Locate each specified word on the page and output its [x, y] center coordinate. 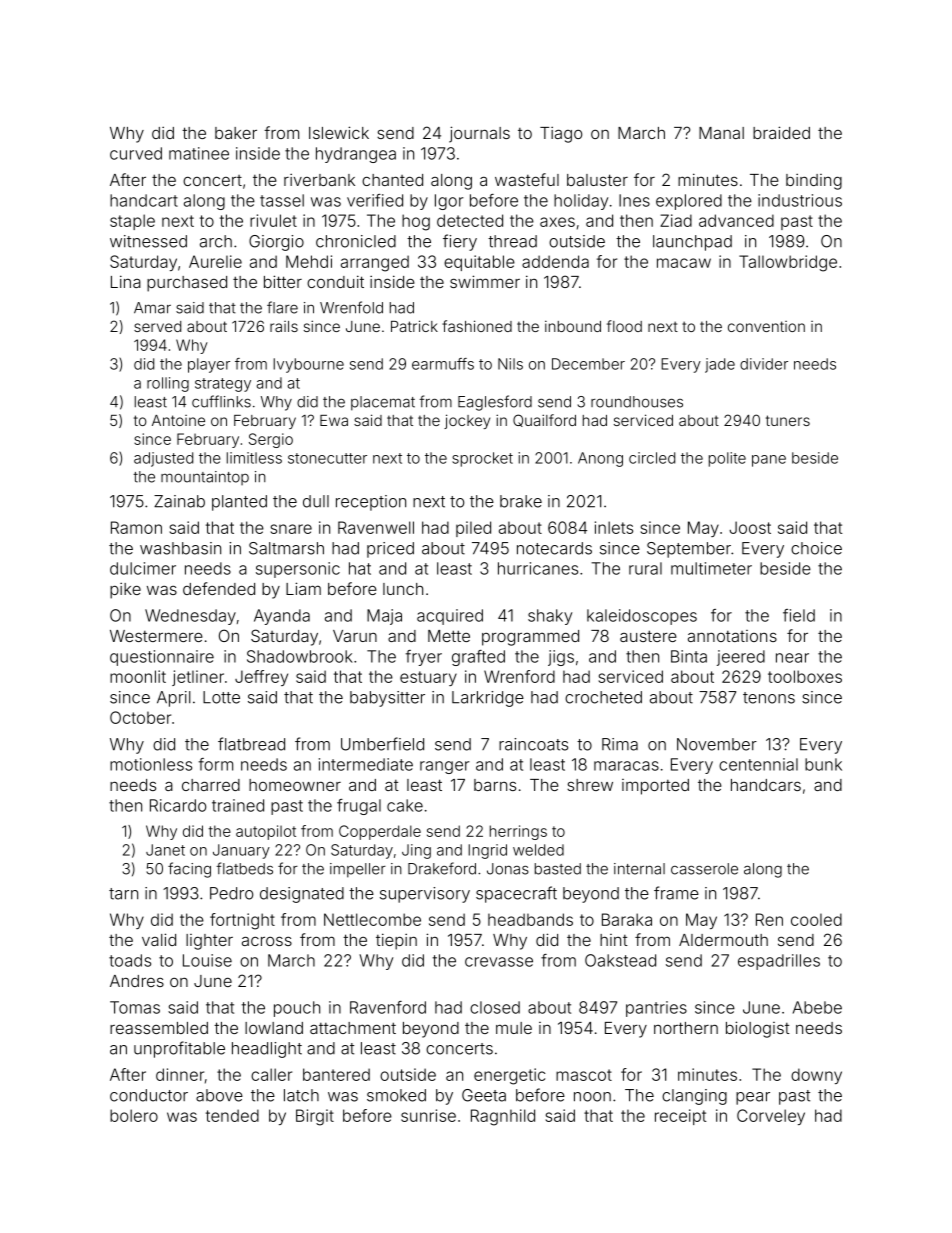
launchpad [692, 243]
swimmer [485, 281]
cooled [816, 919]
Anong [600, 459]
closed [495, 1007]
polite [727, 459]
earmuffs [443, 364]
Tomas [135, 1007]
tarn [123, 894]
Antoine [178, 420]
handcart [144, 200]
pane [769, 461]
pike [125, 590]
